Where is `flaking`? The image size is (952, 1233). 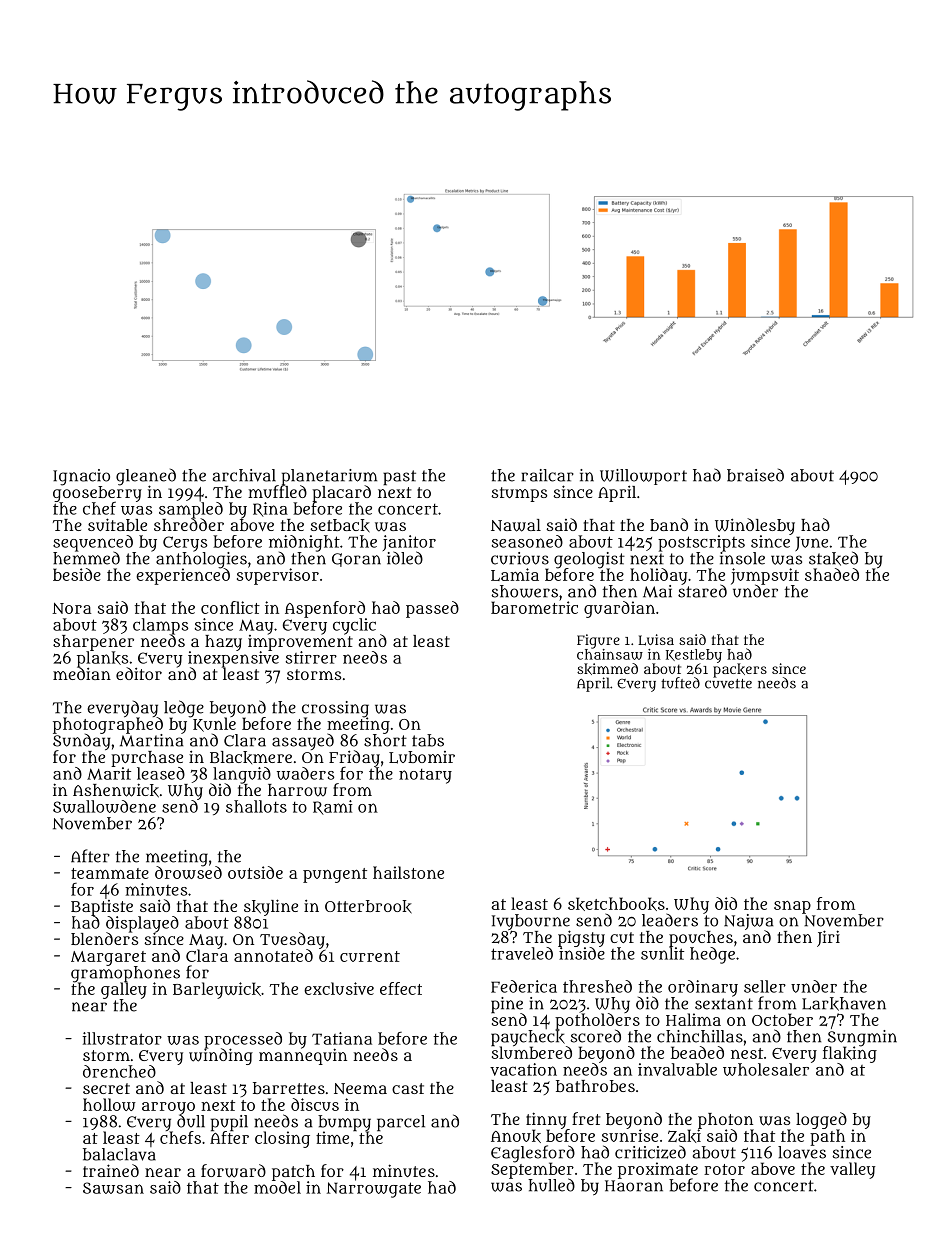 flaking is located at coordinates (850, 1054).
